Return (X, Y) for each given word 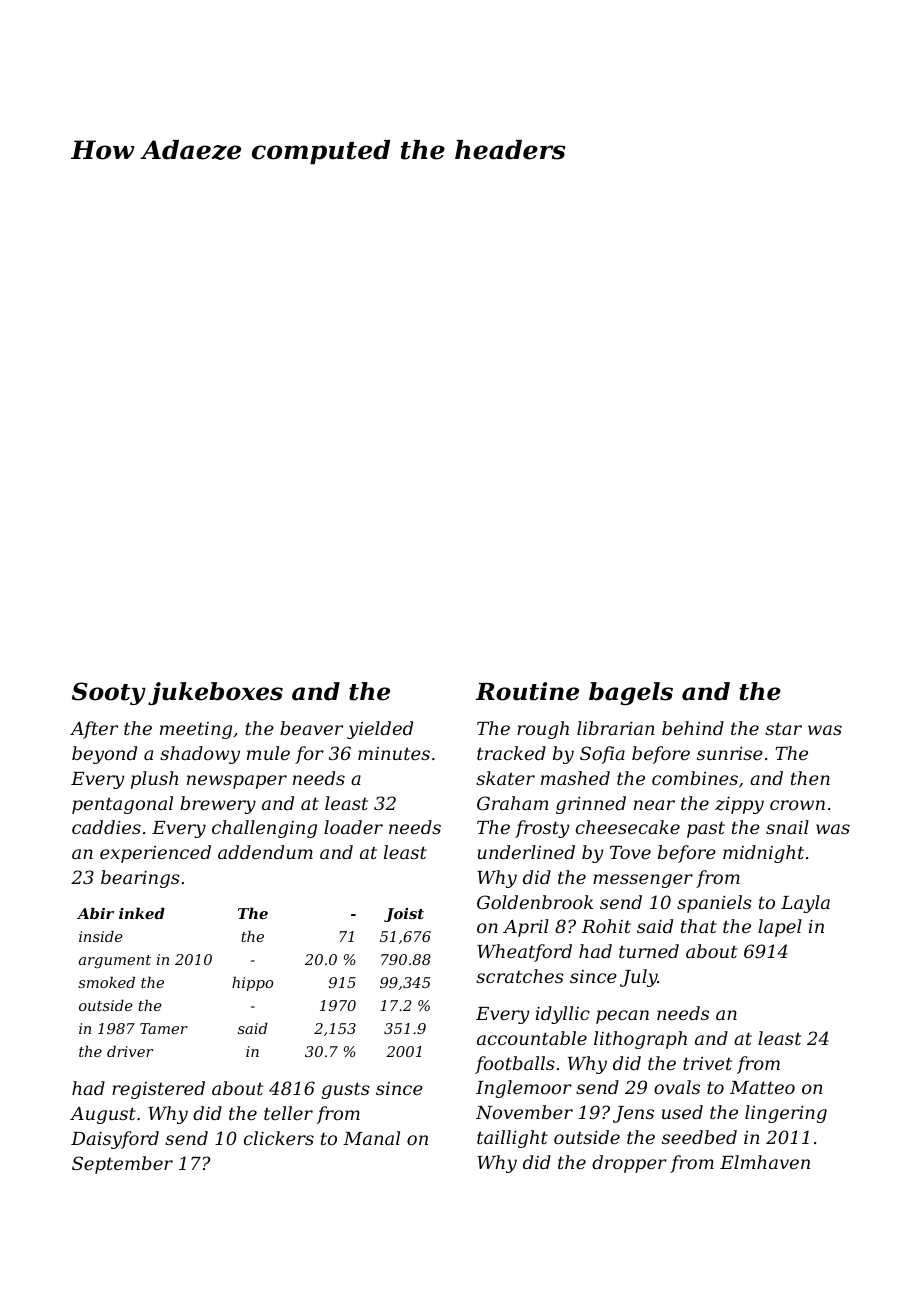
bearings (140, 879)
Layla (805, 904)
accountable (532, 1038)
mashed (575, 778)
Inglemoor (524, 1089)
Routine (527, 691)
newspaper (237, 782)
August (103, 1115)
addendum (265, 852)
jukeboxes (215, 693)
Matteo (762, 1087)
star (783, 728)
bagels (631, 693)
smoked (106, 982)
